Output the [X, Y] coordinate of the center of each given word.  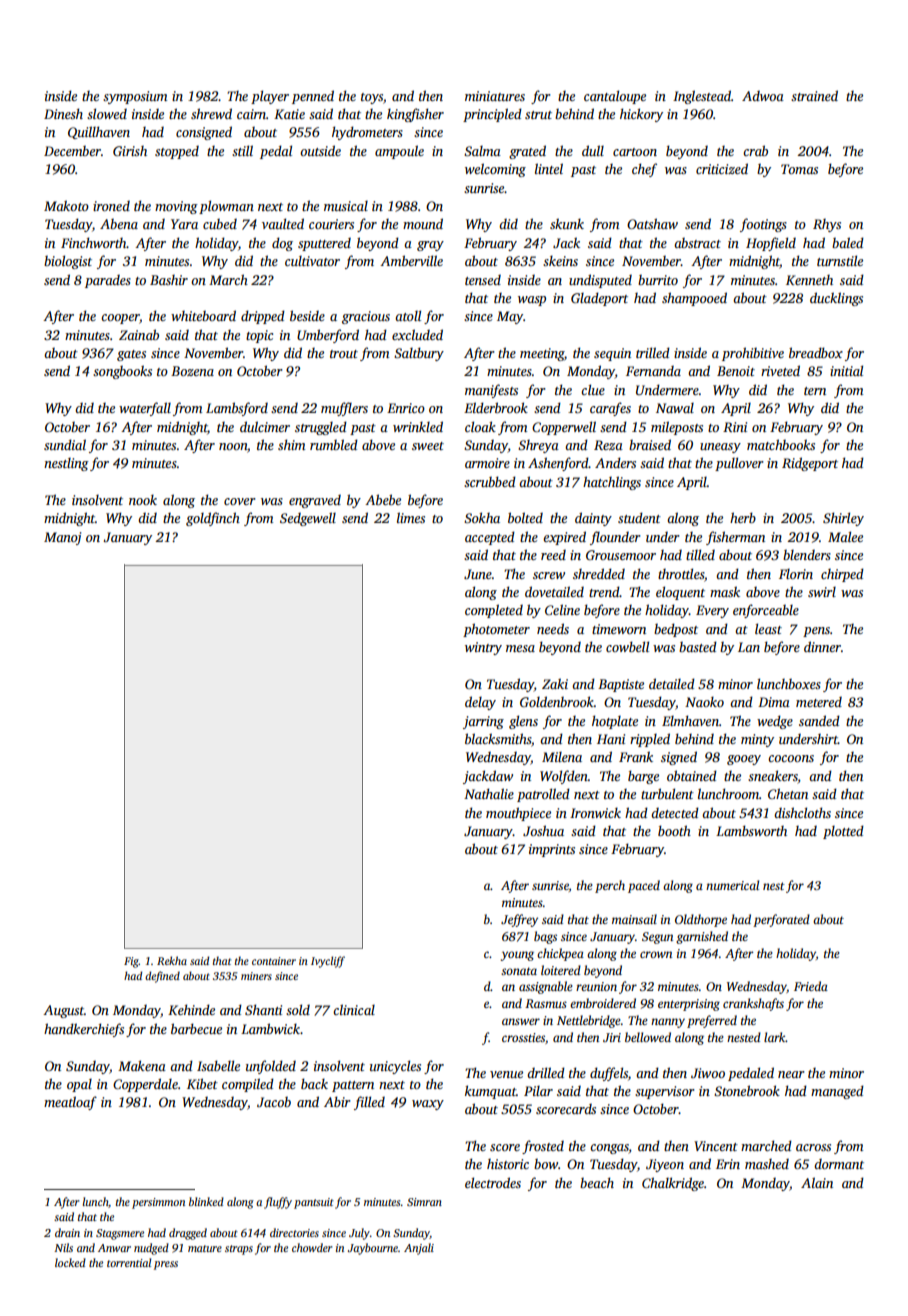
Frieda [811, 986]
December [72, 151]
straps [239, 1250]
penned [313, 97]
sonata [519, 971]
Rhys [827, 225]
